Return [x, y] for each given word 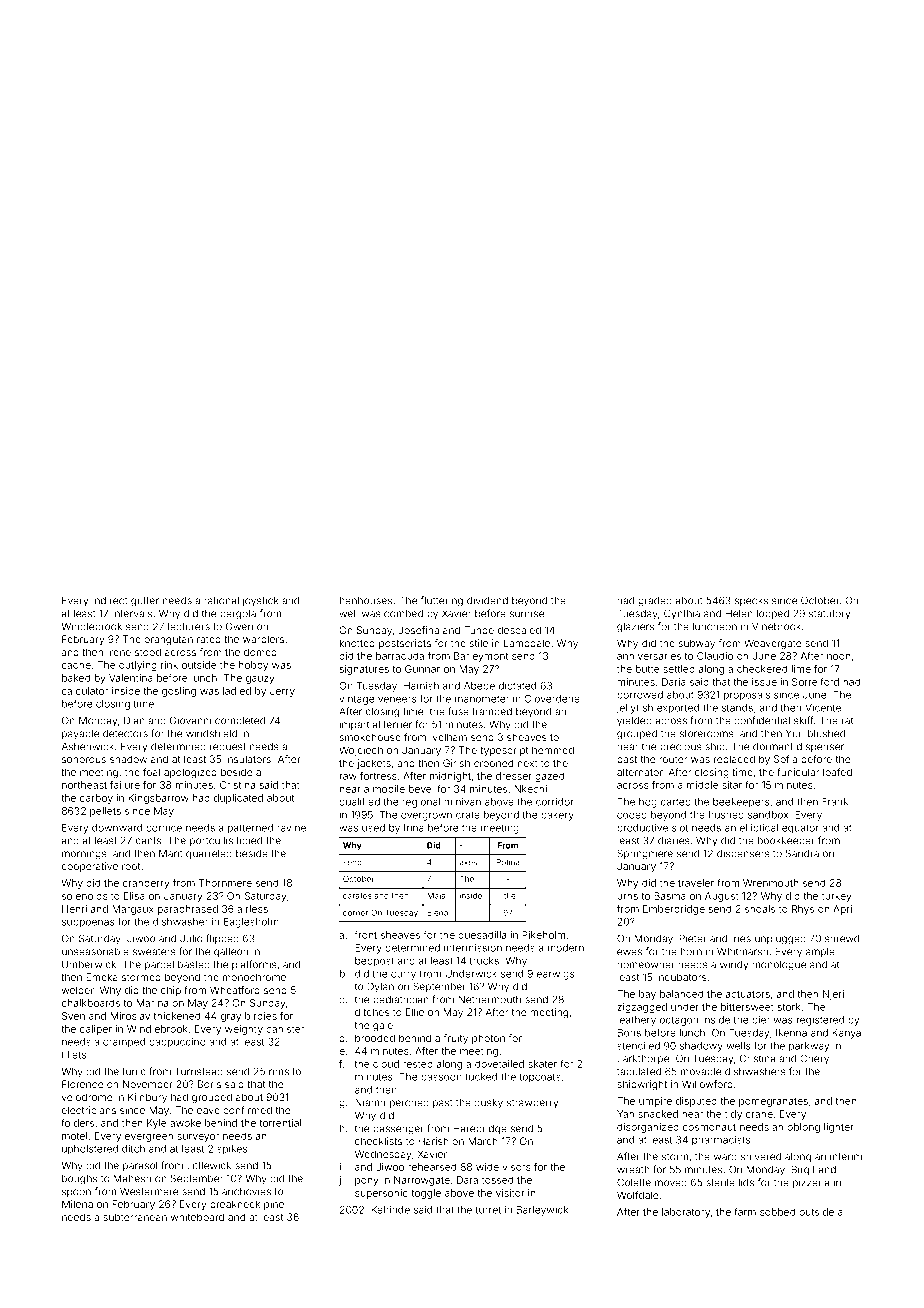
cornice [164, 828]
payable [80, 735]
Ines [741, 939]
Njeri [833, 995]
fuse [458, 711]
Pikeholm [543, 935]
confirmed [247, 1110]
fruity [456, 1039]
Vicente [823, 708]
